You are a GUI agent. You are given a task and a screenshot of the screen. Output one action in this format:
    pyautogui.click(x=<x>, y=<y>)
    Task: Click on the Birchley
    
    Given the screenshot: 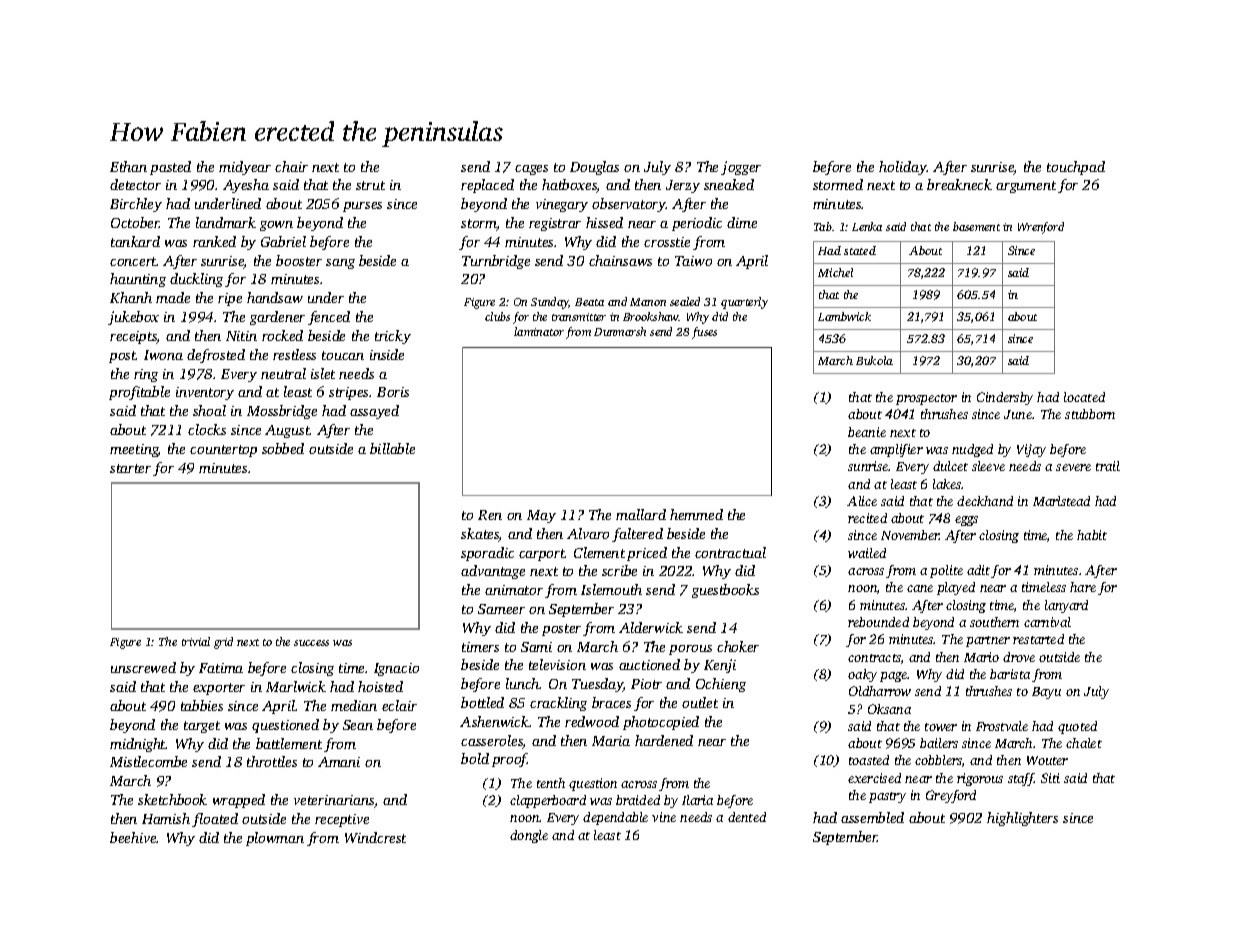 What is the action you would take?
    pyautogui.click(x=136, y=205)
